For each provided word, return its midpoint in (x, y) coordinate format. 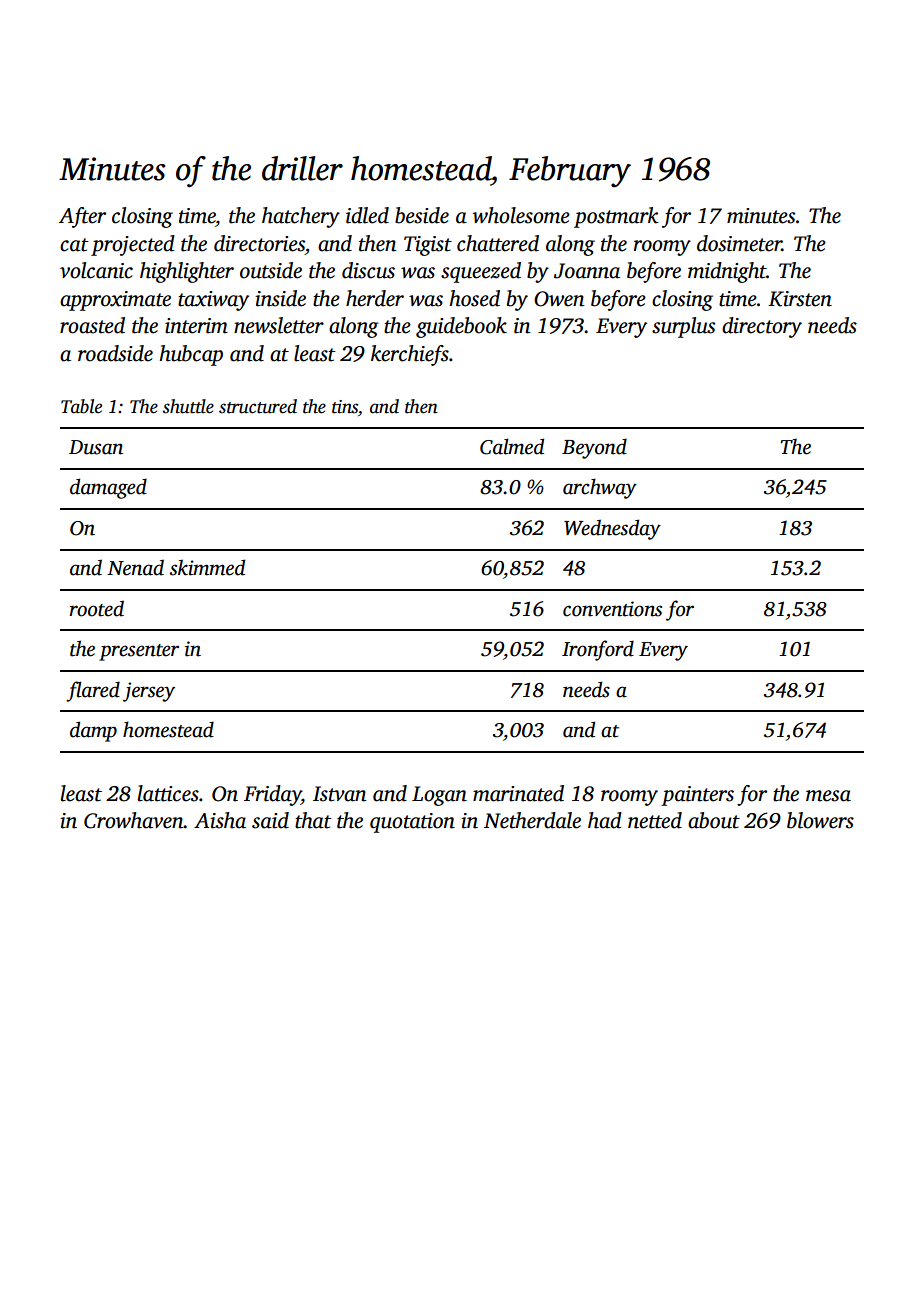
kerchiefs (410, 355)
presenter (139, 652)
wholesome (521, 215)
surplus (683, 327)
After (82, 217)
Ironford (598, 650)
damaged (108, 488)
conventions (612, 609)
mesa (828, 796)
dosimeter (739, 243)
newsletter (279, 325)
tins (345, 407)
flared (93, 691)
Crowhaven (134, 820)
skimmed (207, 567)
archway (600, 488)
